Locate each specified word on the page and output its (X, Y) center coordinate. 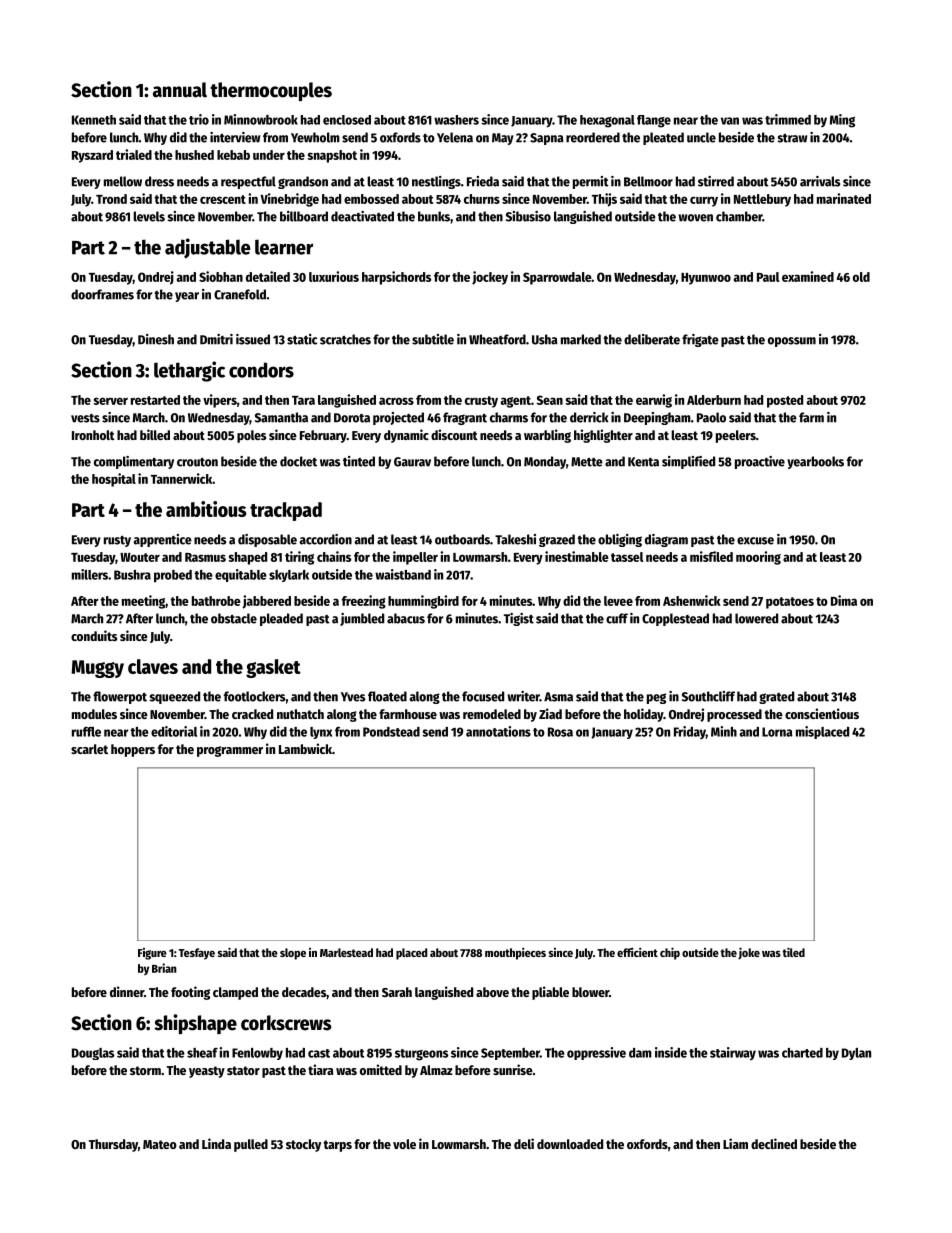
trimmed (788, 119)
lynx (321, 733)
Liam (735, 1143)
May (503, 139)
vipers (220, 401)
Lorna (777, 732)
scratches (345, 339)
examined (808, 276)
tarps (338, 1146)
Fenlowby (257, 1054)
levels (149, 216)
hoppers (133, 750)
